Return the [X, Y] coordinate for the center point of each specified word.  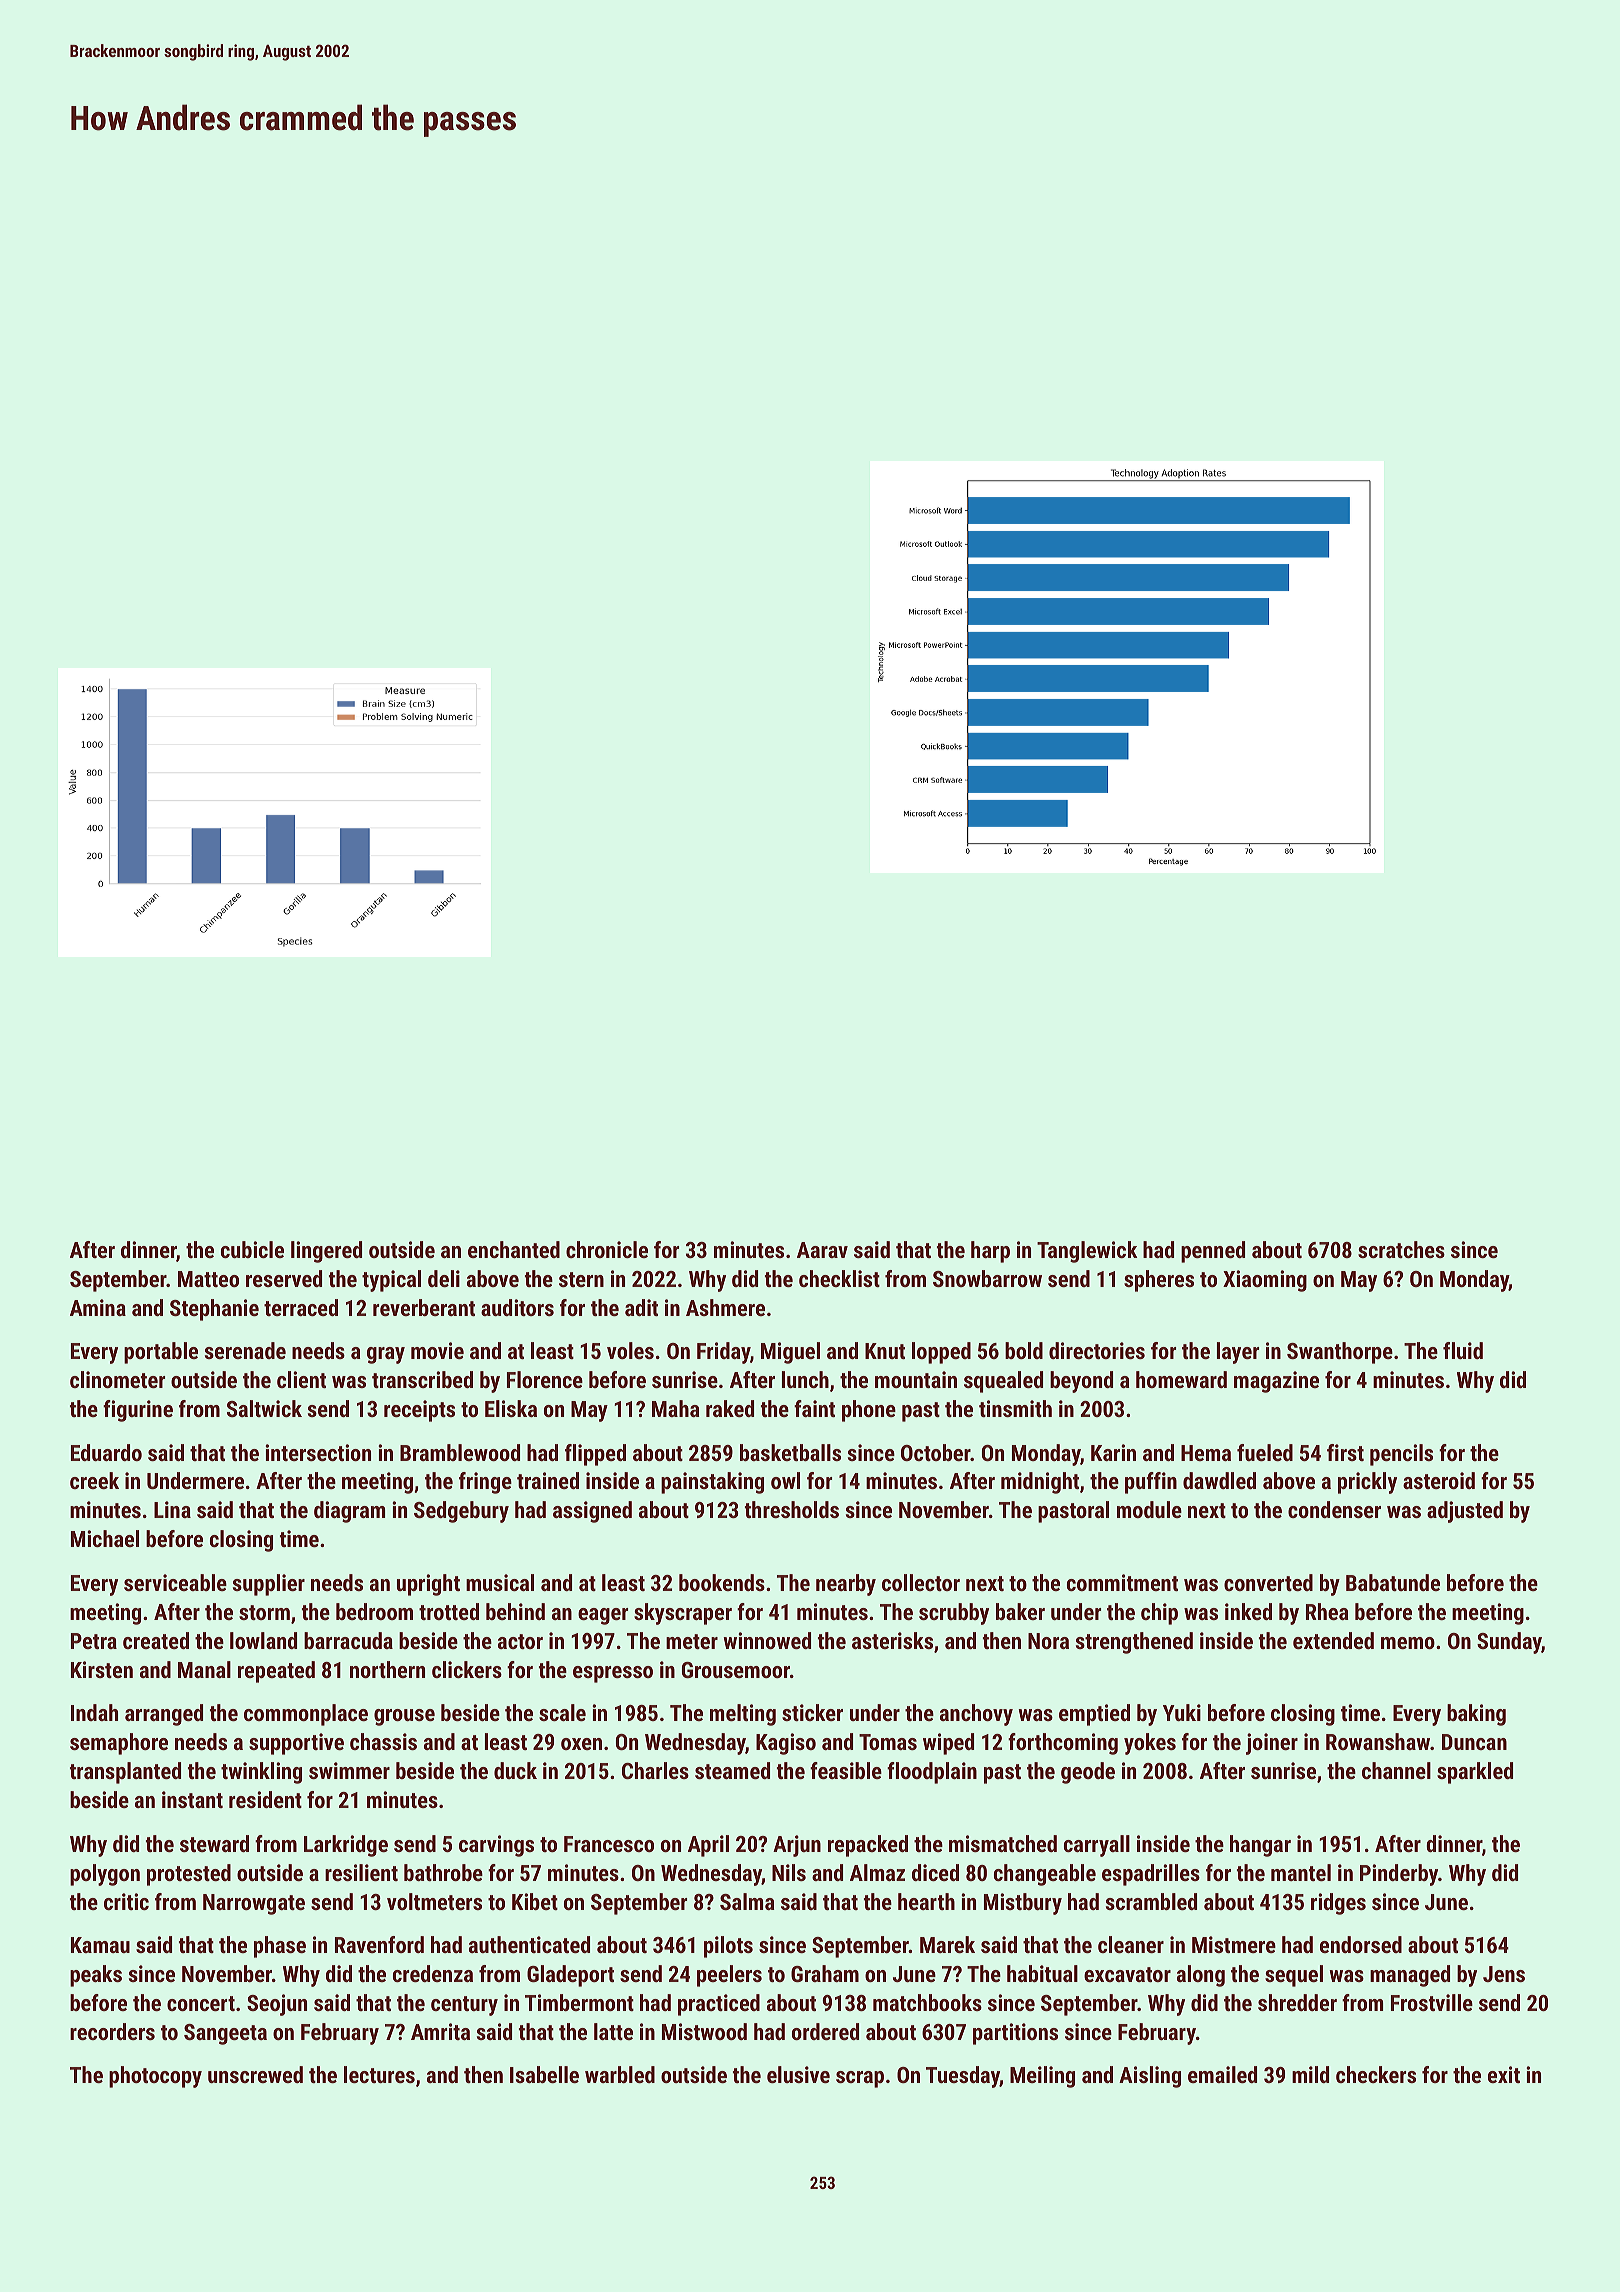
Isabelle [544, 2074]
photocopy [155, 2077]
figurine [138, 1411]
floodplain [932, 1773]
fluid [1463, 1350]
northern [387, 1669]
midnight [1040, 1483]
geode [1088, 1773]
